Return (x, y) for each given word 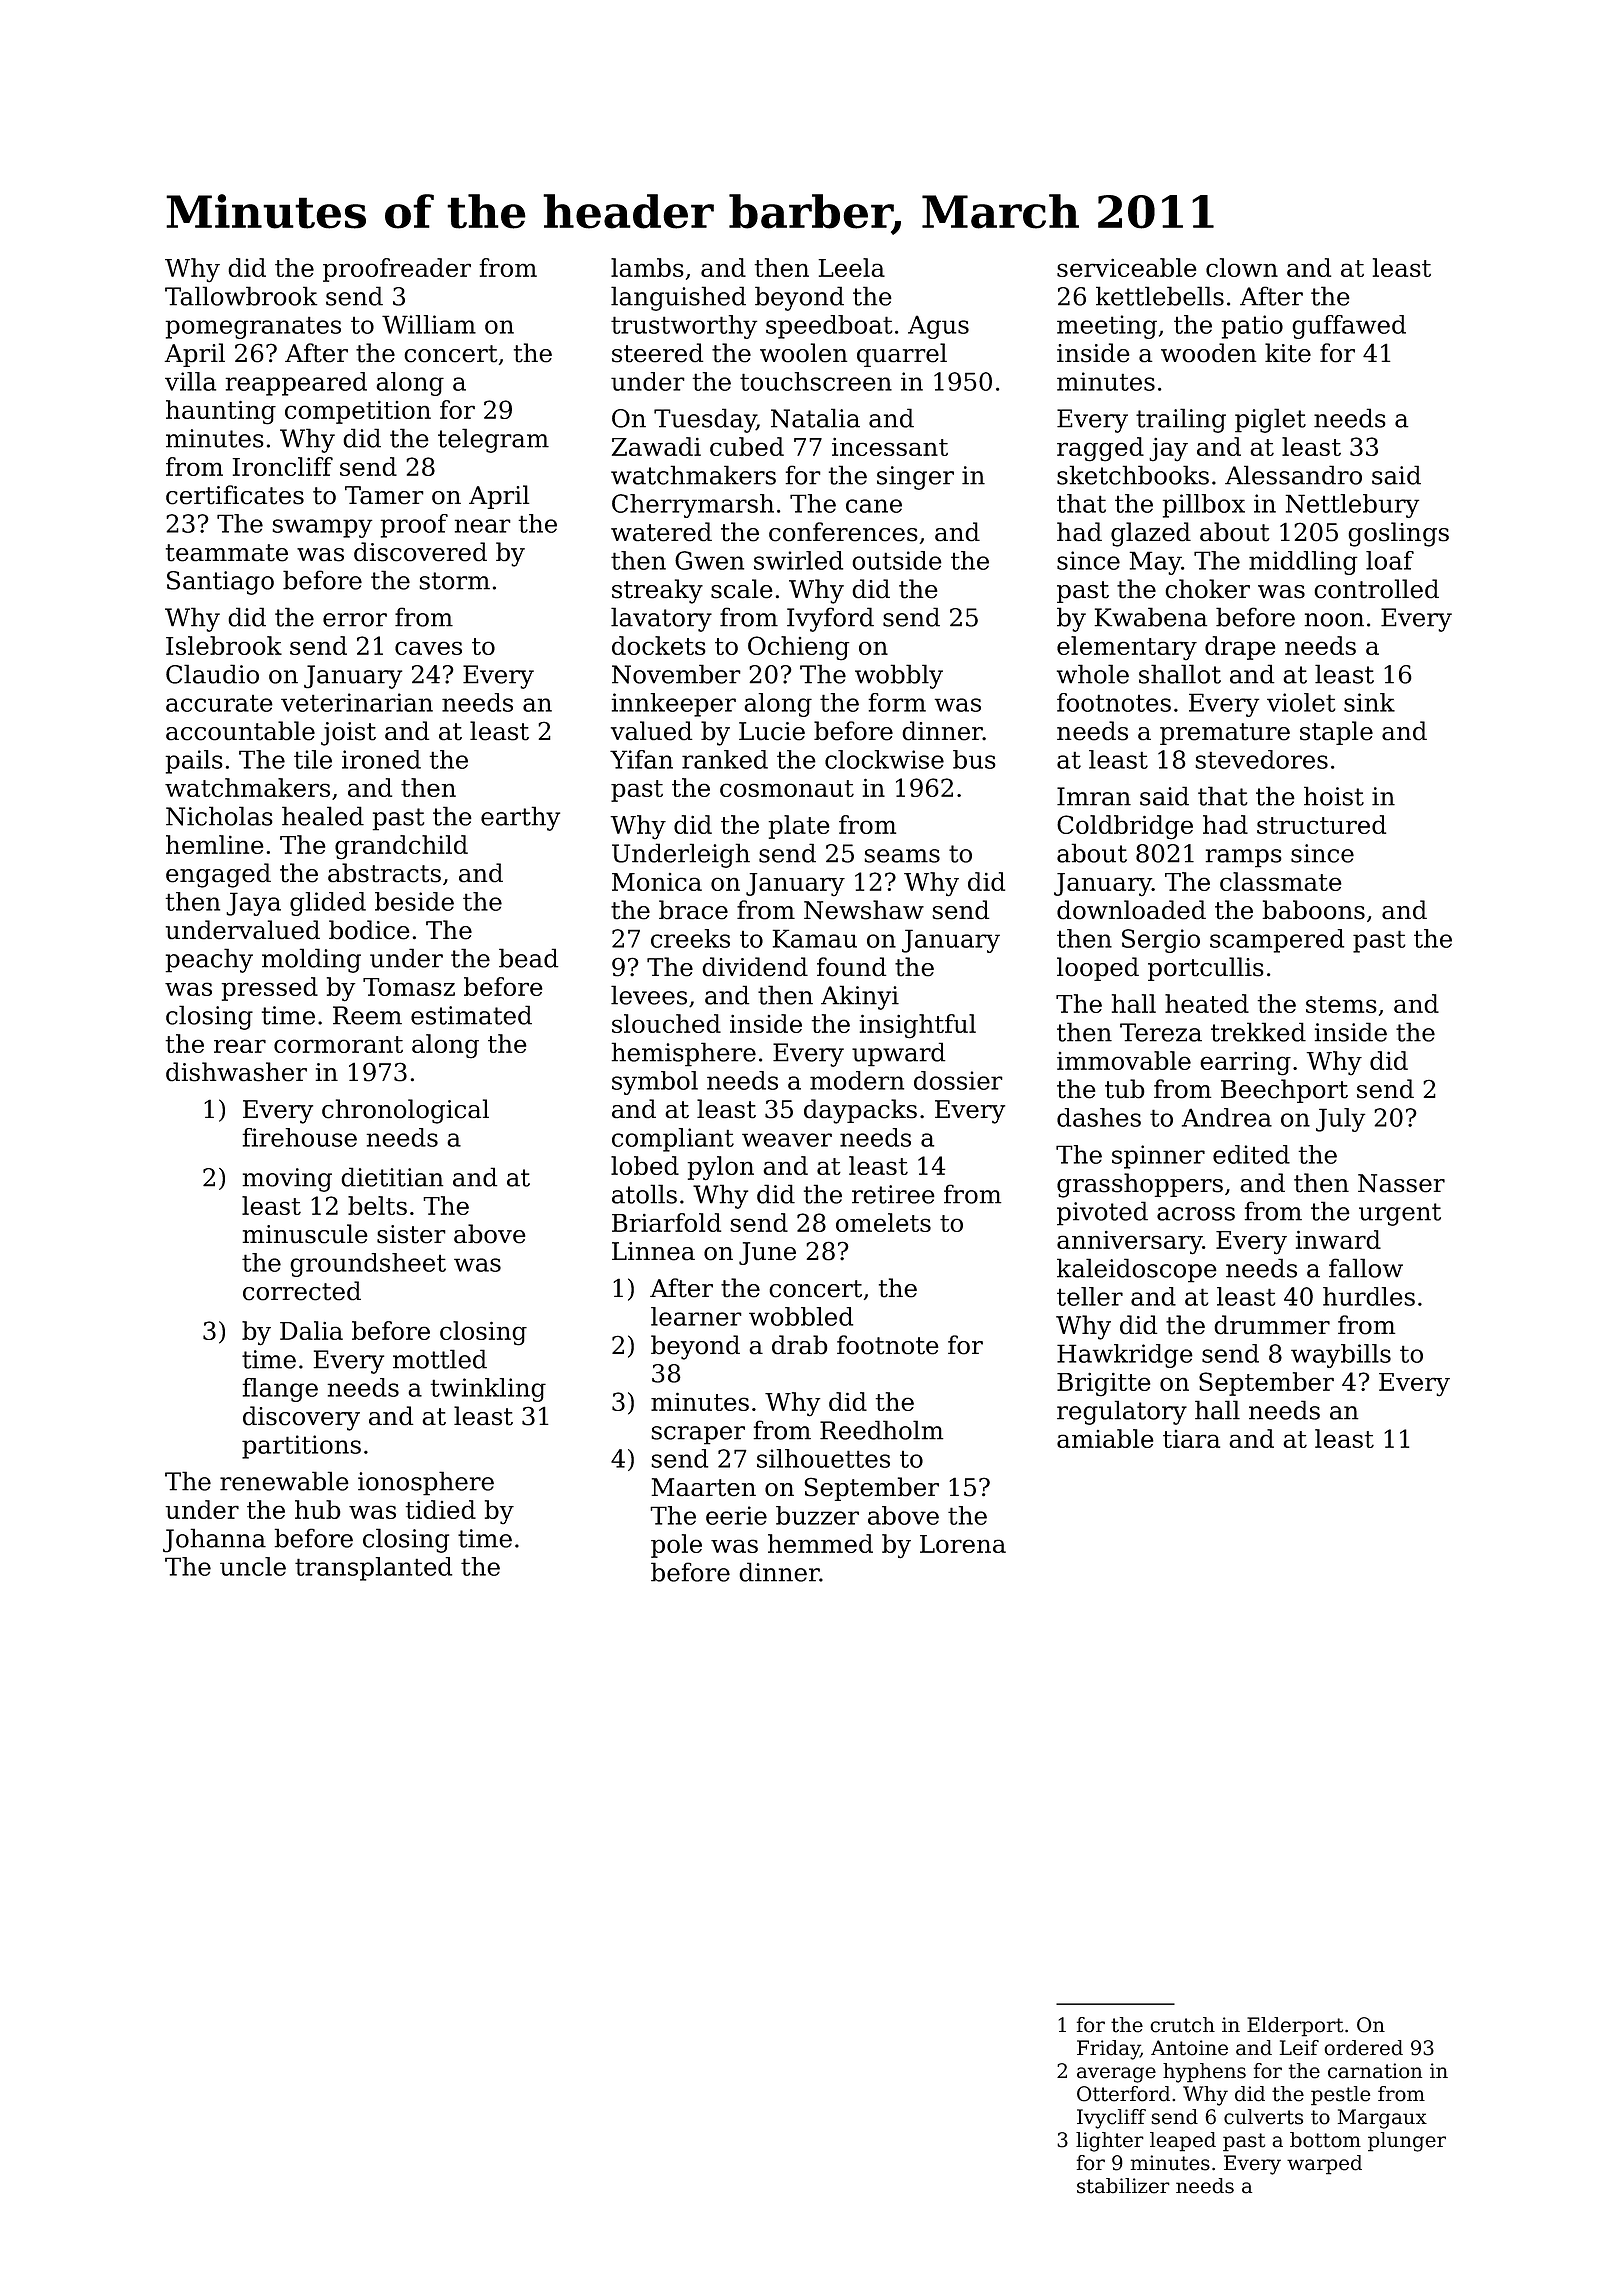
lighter (1110, 2142)
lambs (647, 267)
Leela (851, 267)
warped (1324, 2165)
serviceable (1127, 267)
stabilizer (1123, 2186)
